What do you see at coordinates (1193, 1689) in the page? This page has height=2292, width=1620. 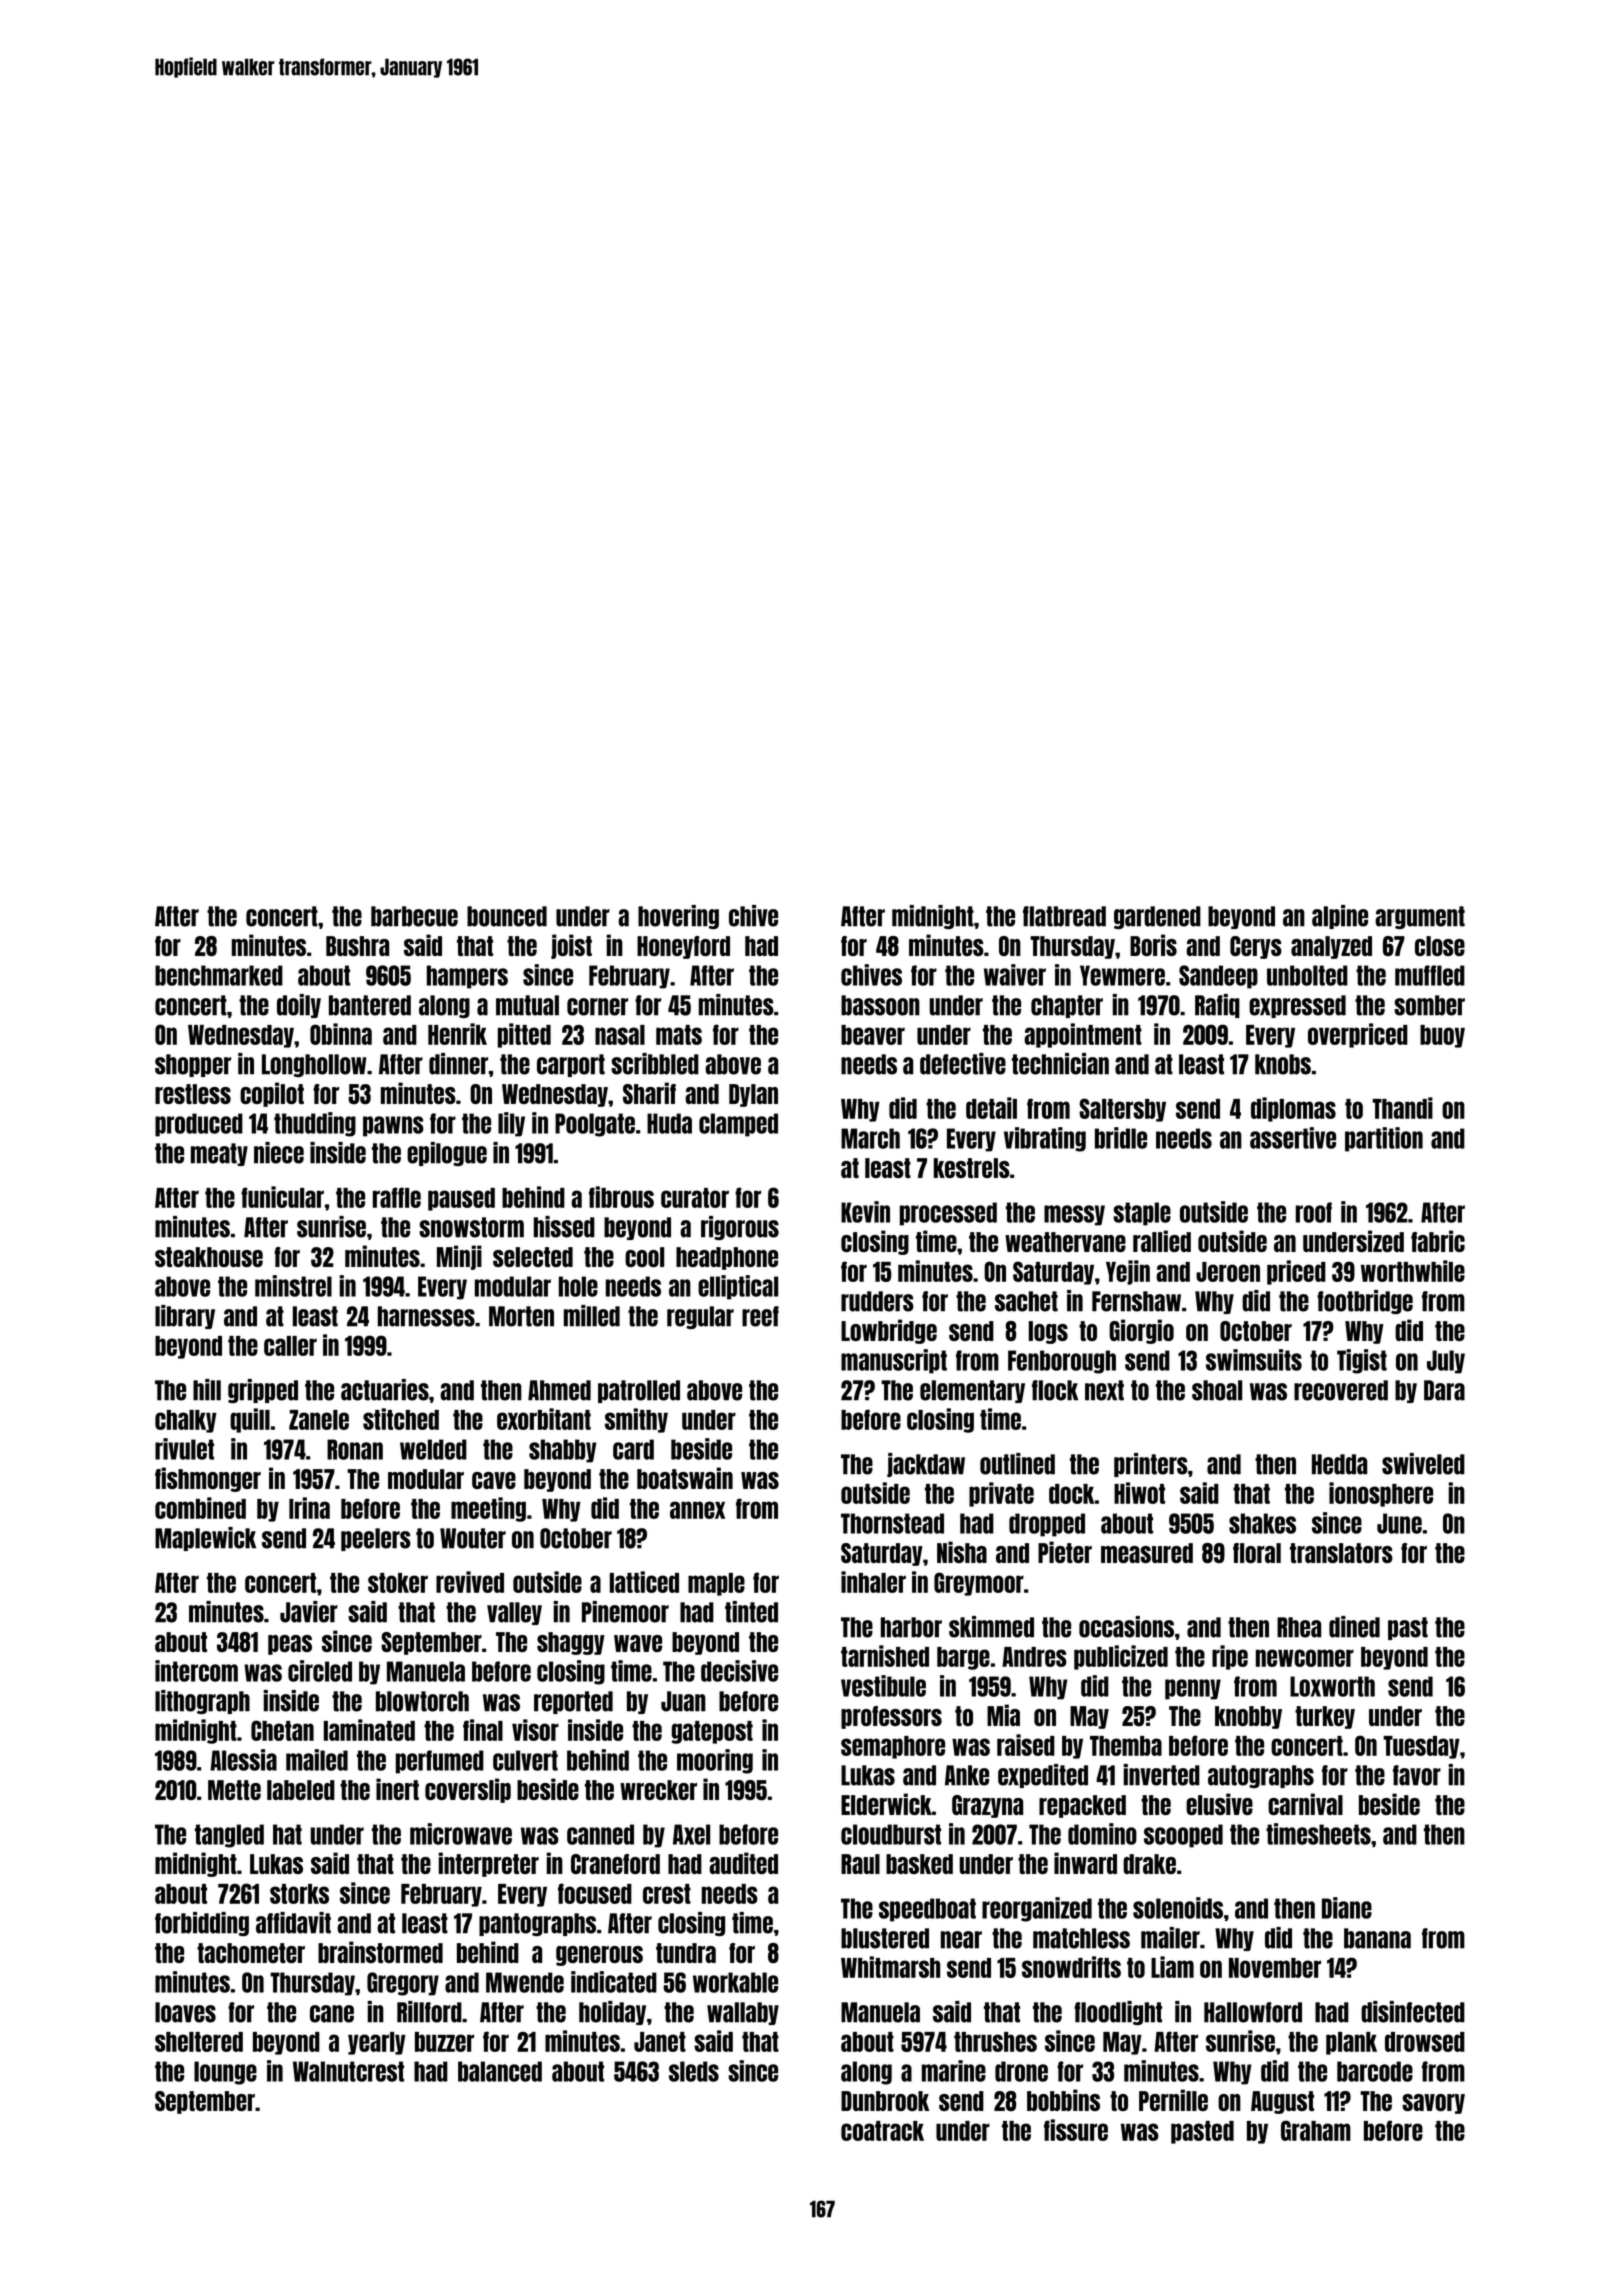 I see `penny` at bounding box center [1193, 1689].
